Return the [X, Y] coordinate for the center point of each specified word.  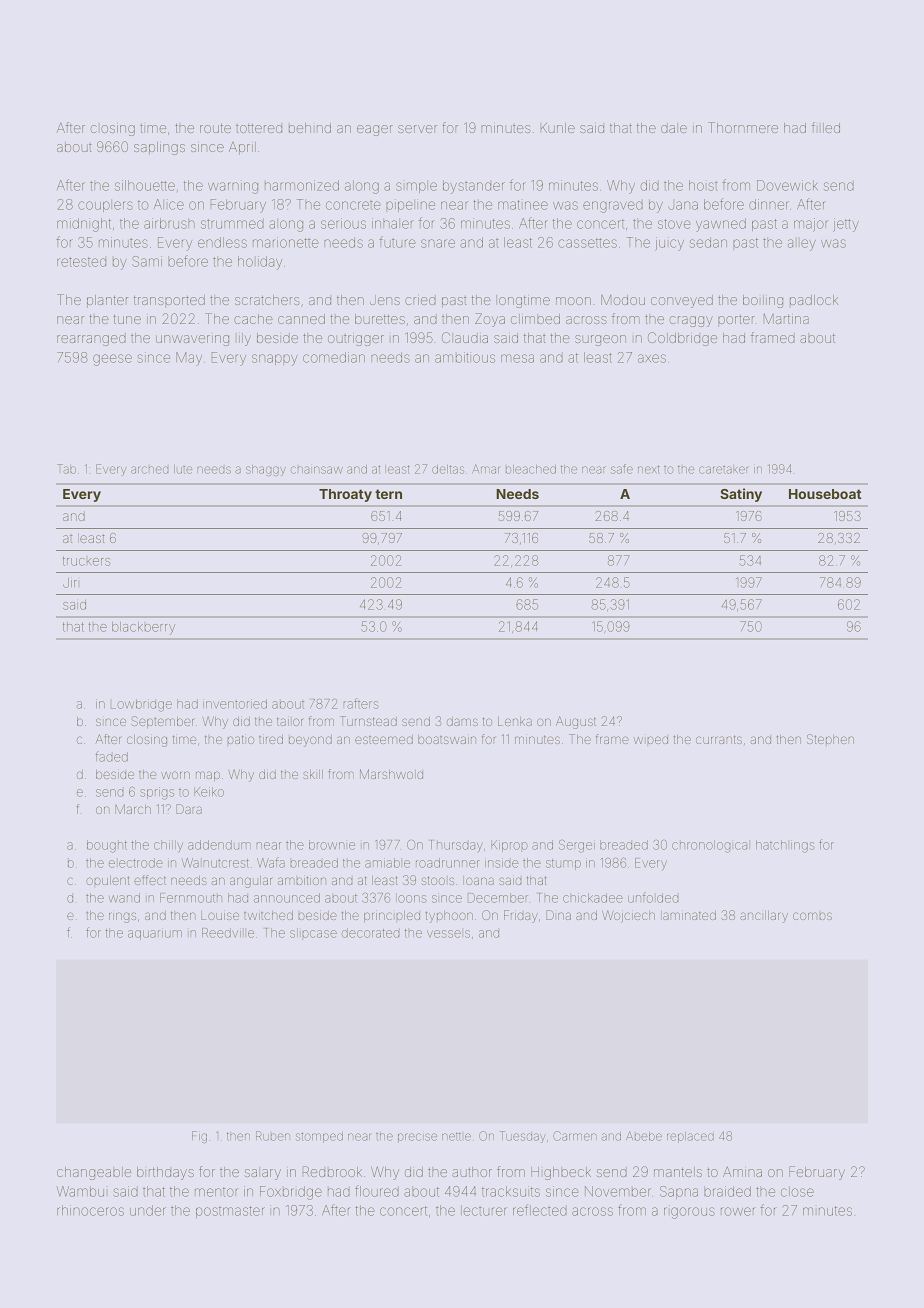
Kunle [558, 128]
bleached [531, 469]
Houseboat [825, 494]
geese [112, 360]
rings [122, 917]
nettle [456, 1137]
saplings [159, 148]
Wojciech [628, 916]
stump [563, 864]
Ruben [273, 1136]
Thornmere [743, 127]
